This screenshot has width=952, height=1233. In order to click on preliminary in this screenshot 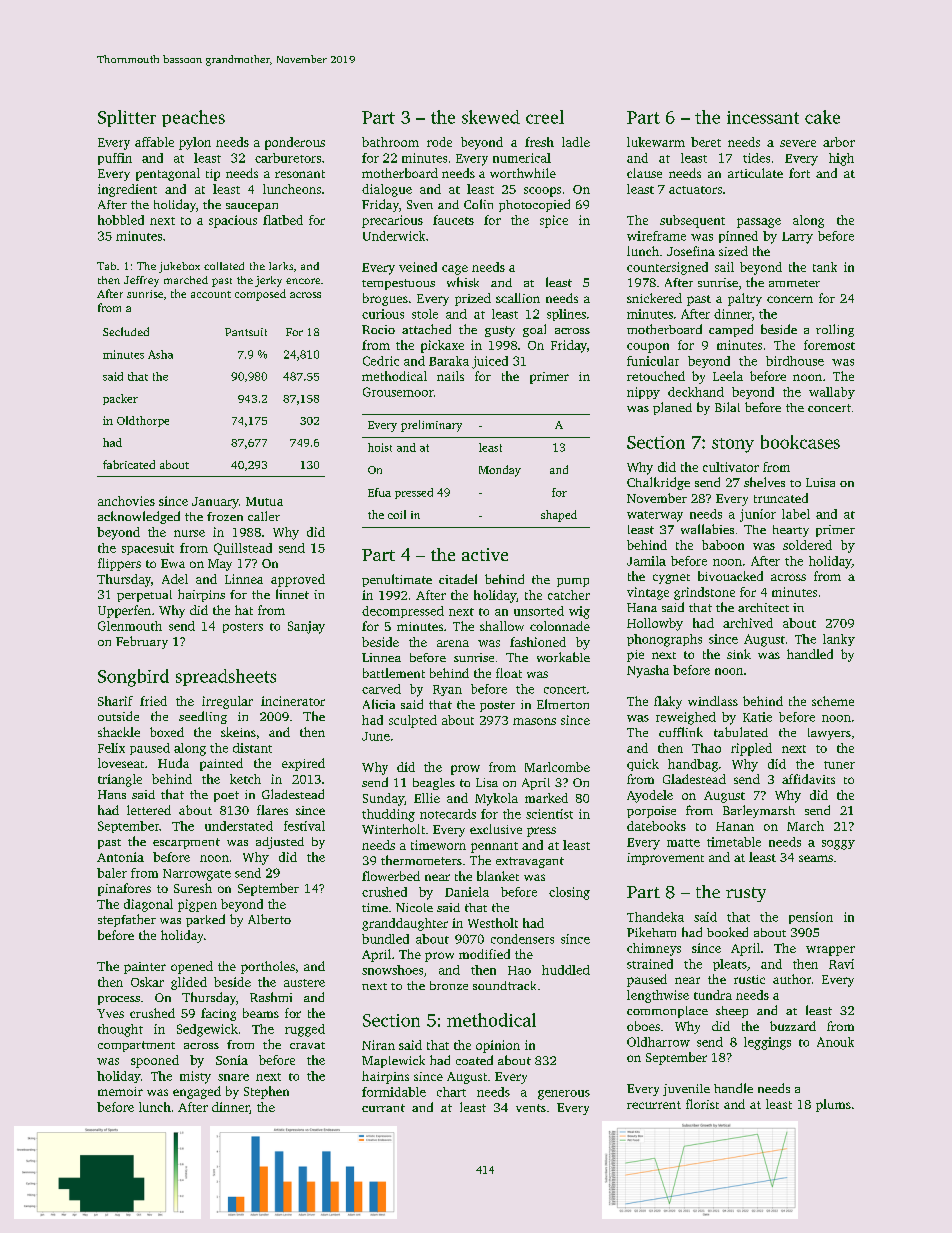, I will do `click(431, 426)`.
